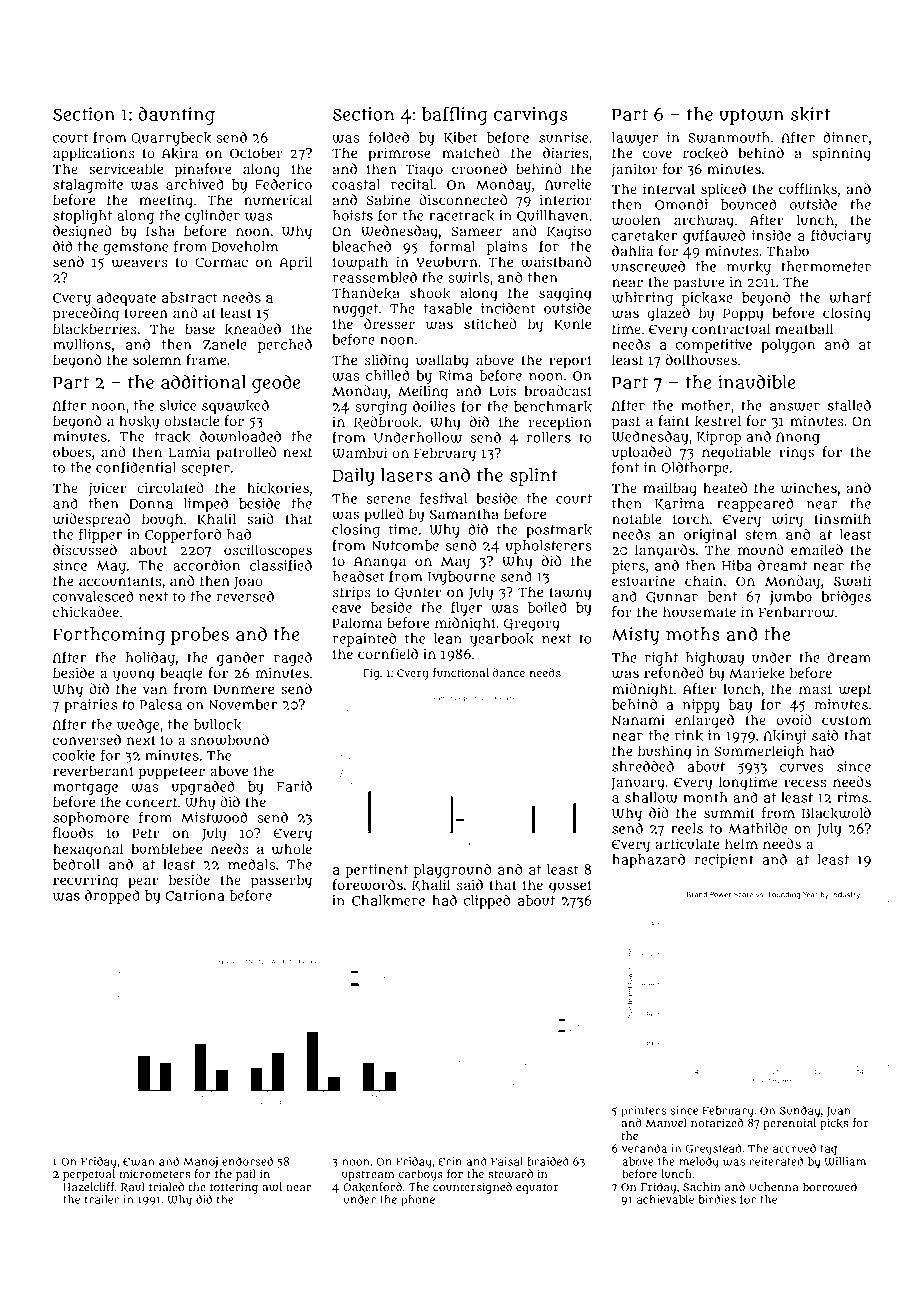  I want to click on Chalkmere, so click(388, 901).
